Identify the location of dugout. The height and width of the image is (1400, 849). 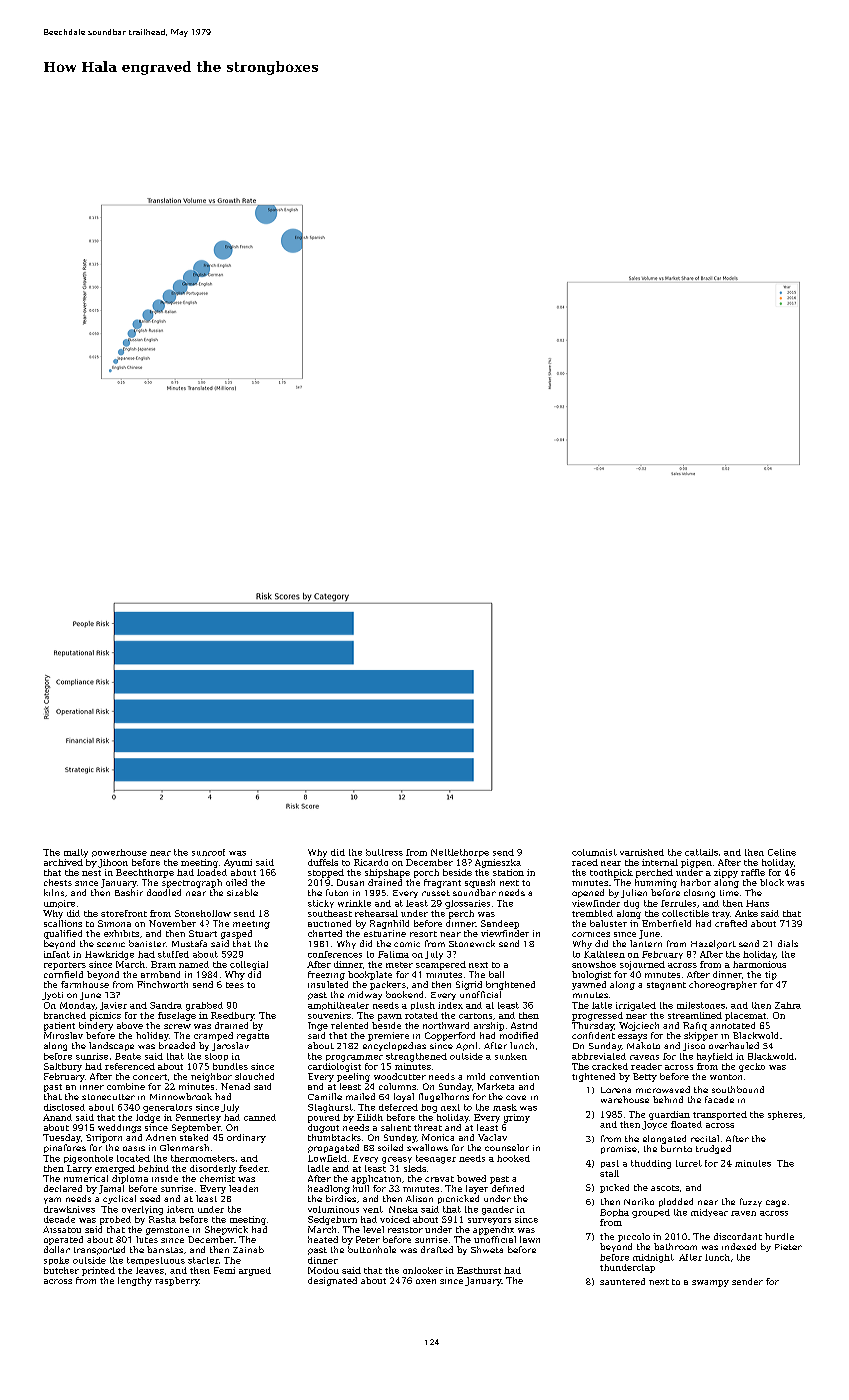
(323, 1128).
